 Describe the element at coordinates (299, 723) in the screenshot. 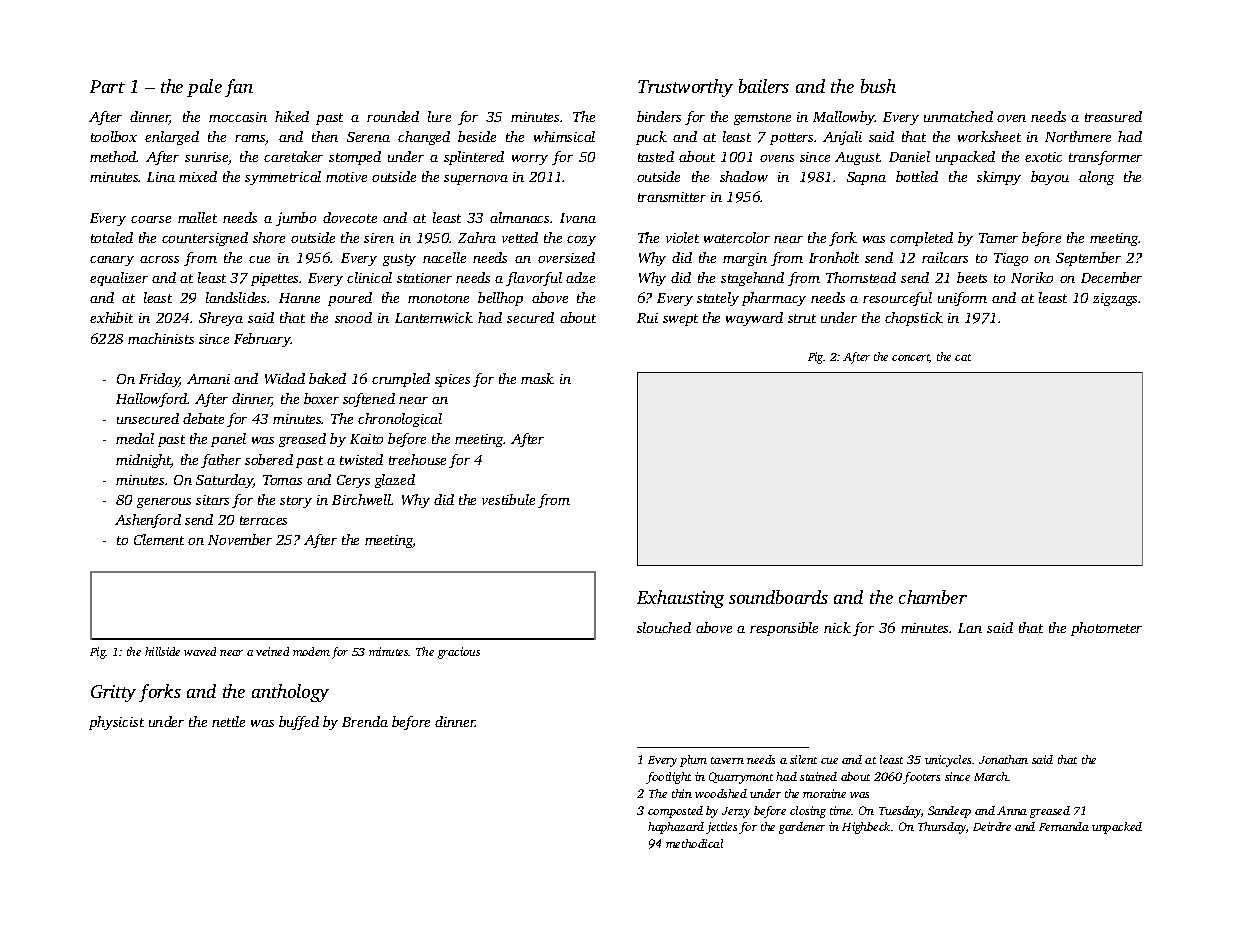

I see `buffed` at that location.
